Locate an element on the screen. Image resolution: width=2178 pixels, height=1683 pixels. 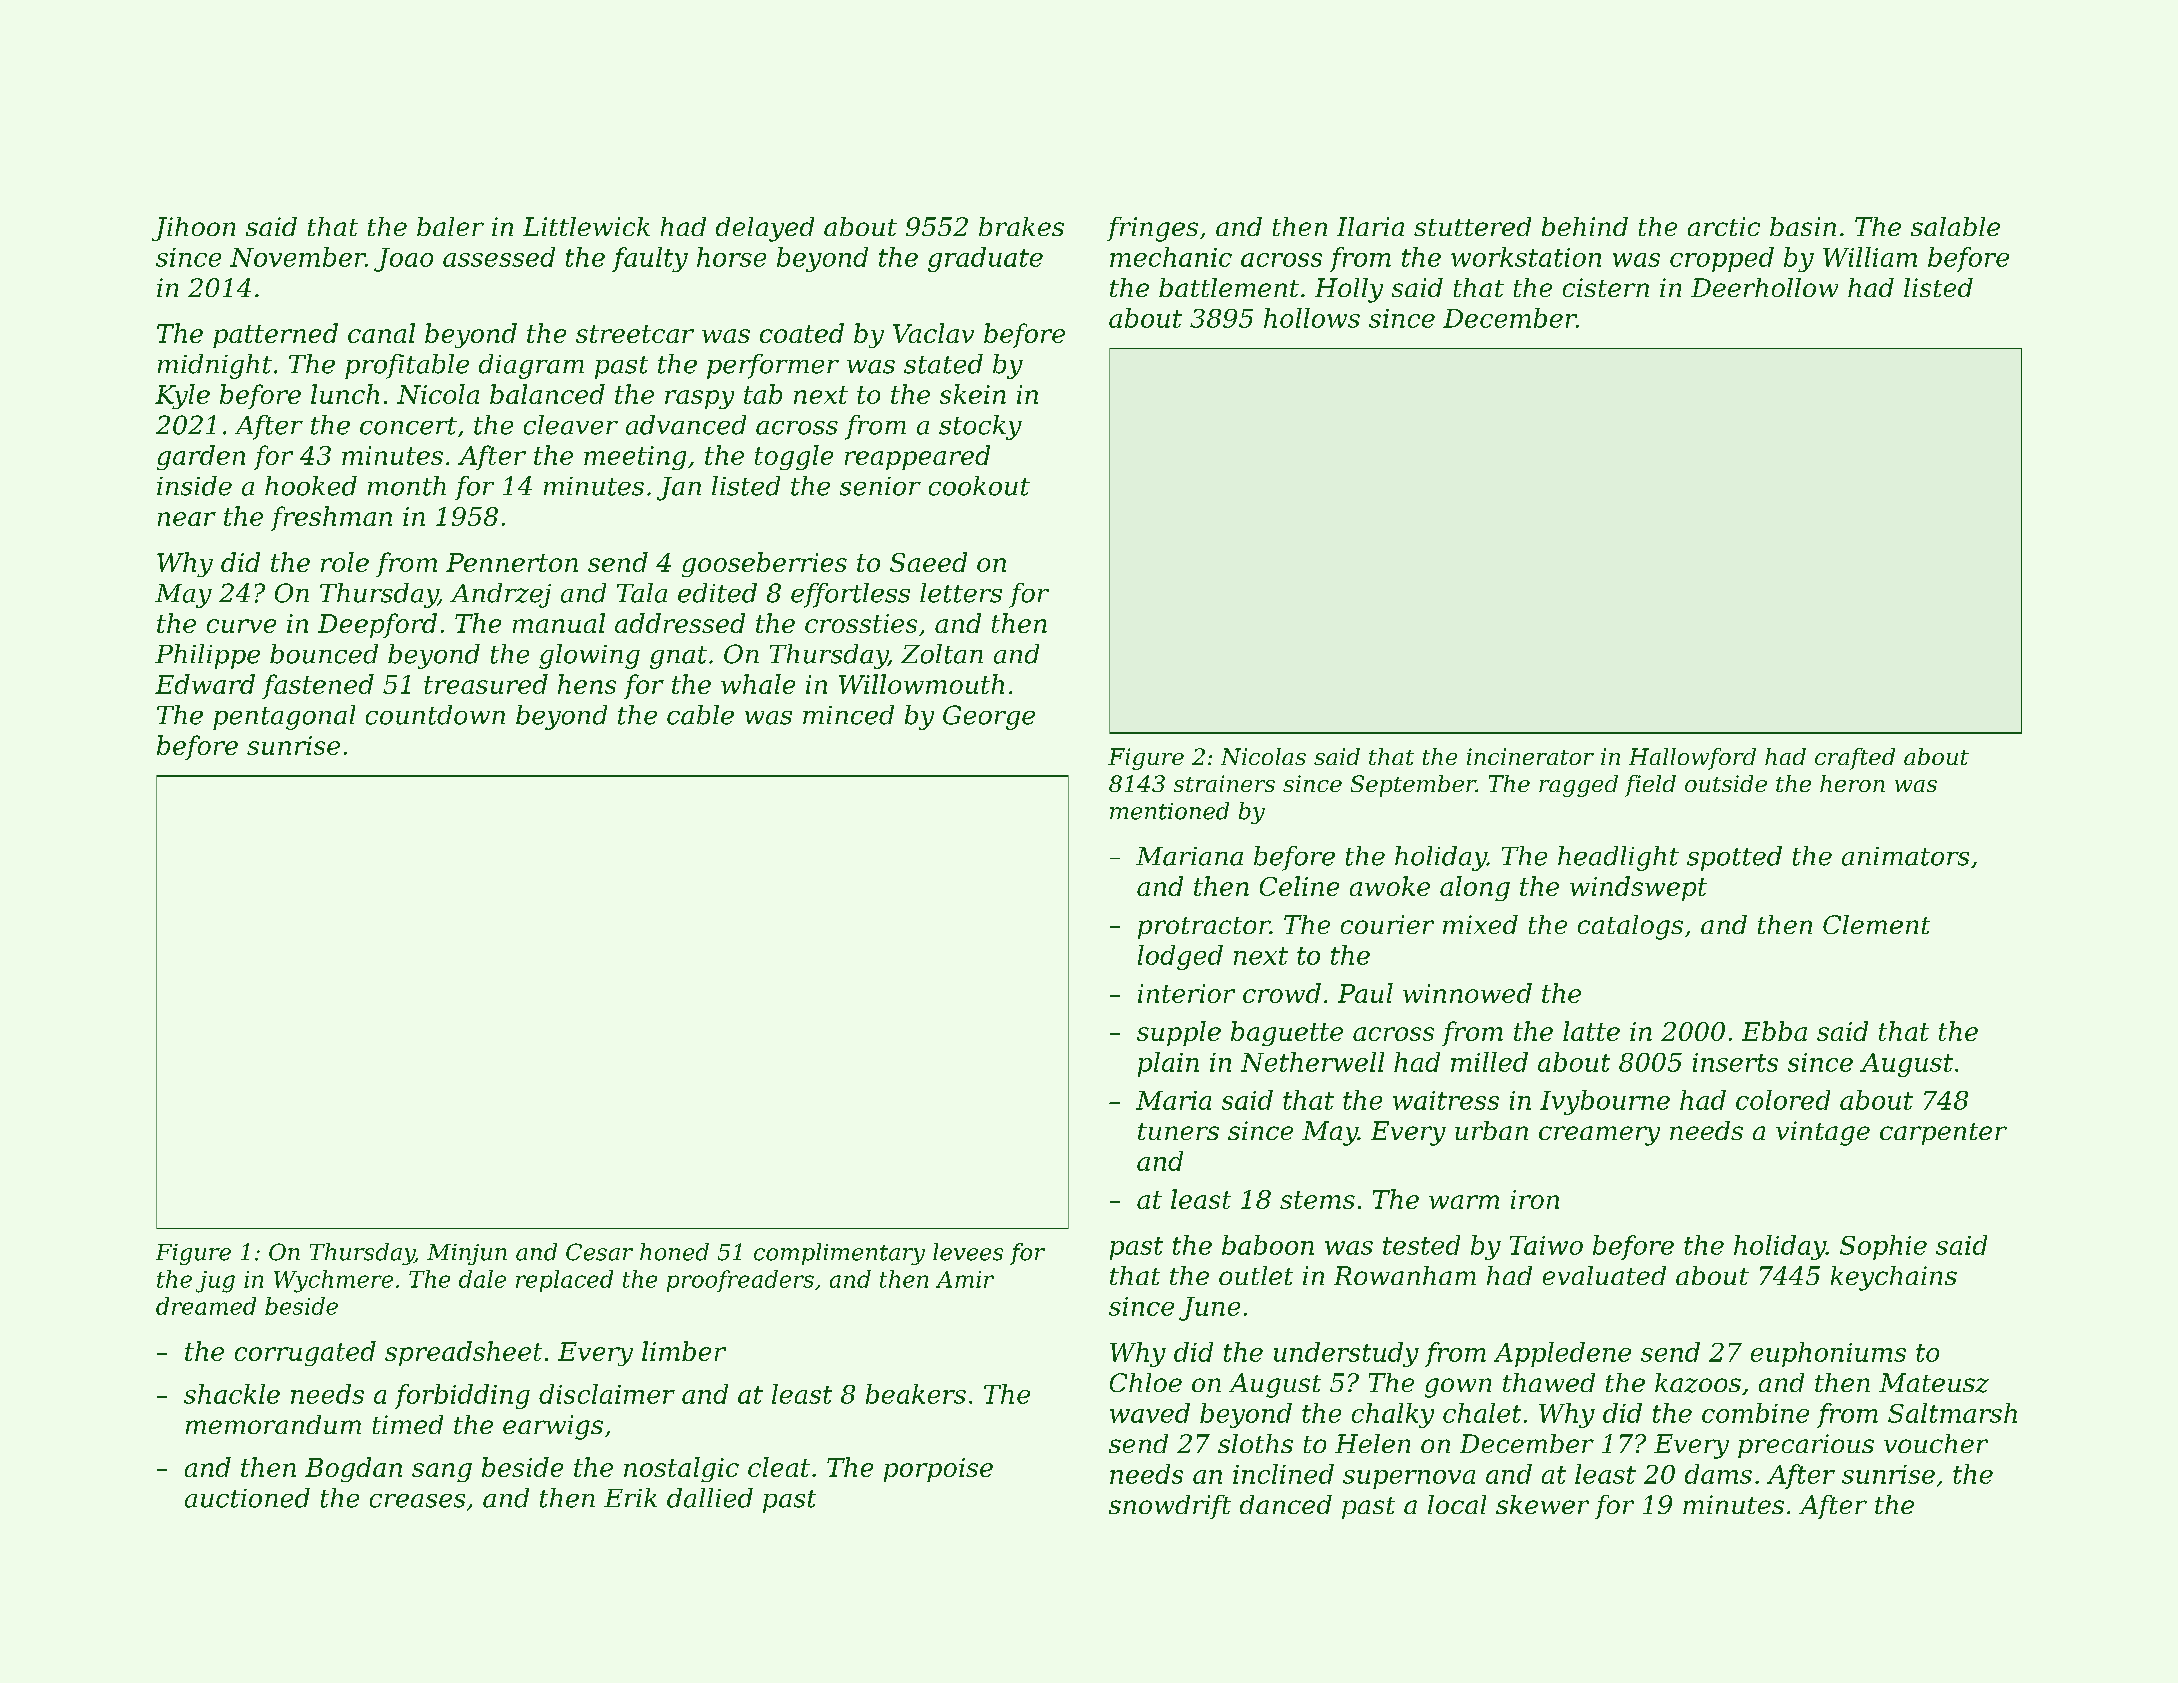
spotted is located at coordinates (1734, 858).
